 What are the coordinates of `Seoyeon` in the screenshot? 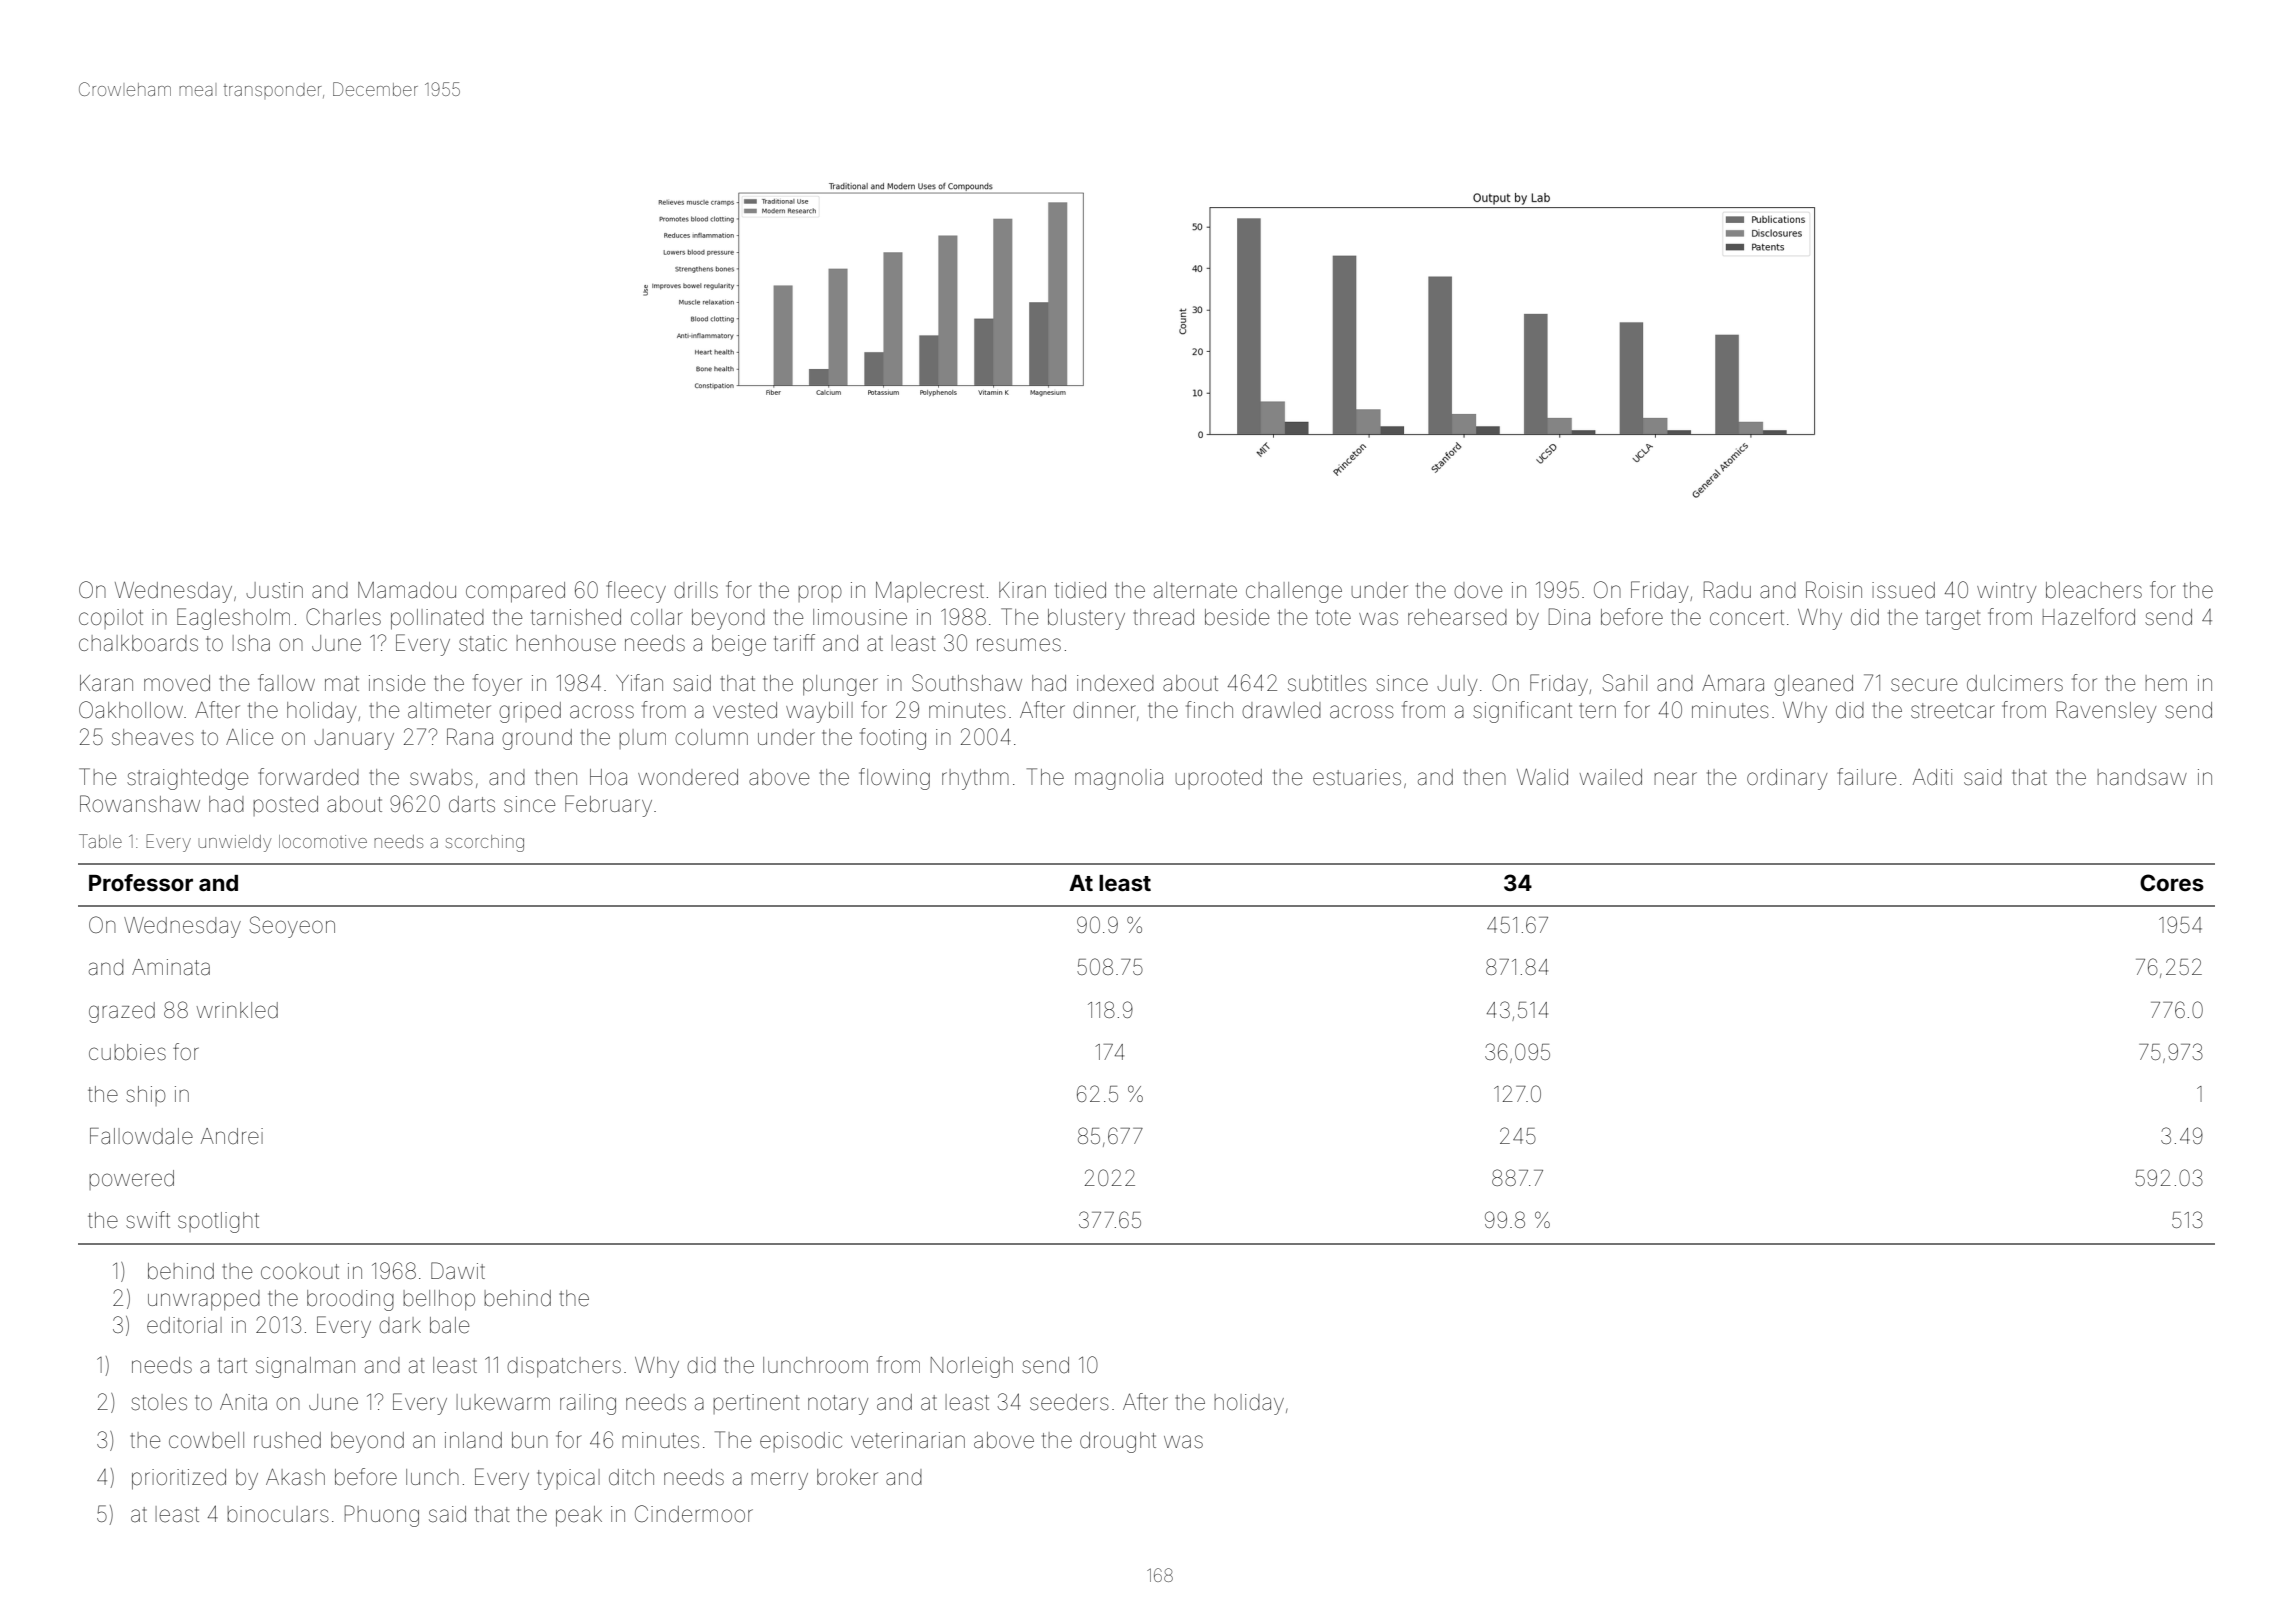 It's located at (292, 927).
